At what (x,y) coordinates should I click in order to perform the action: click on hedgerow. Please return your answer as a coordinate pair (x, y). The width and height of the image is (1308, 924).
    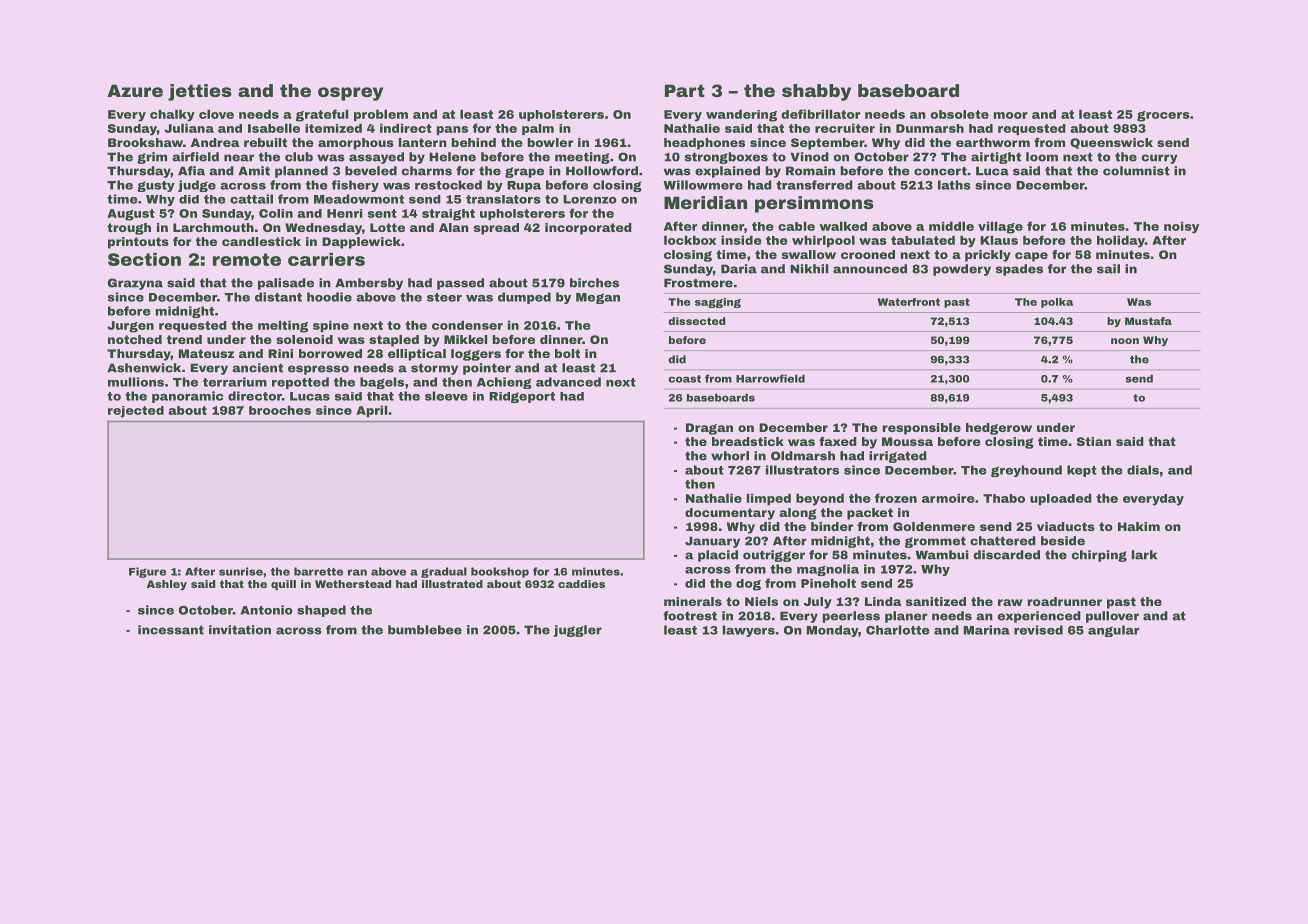
    Looking at the image, I should click on (999, 429).
